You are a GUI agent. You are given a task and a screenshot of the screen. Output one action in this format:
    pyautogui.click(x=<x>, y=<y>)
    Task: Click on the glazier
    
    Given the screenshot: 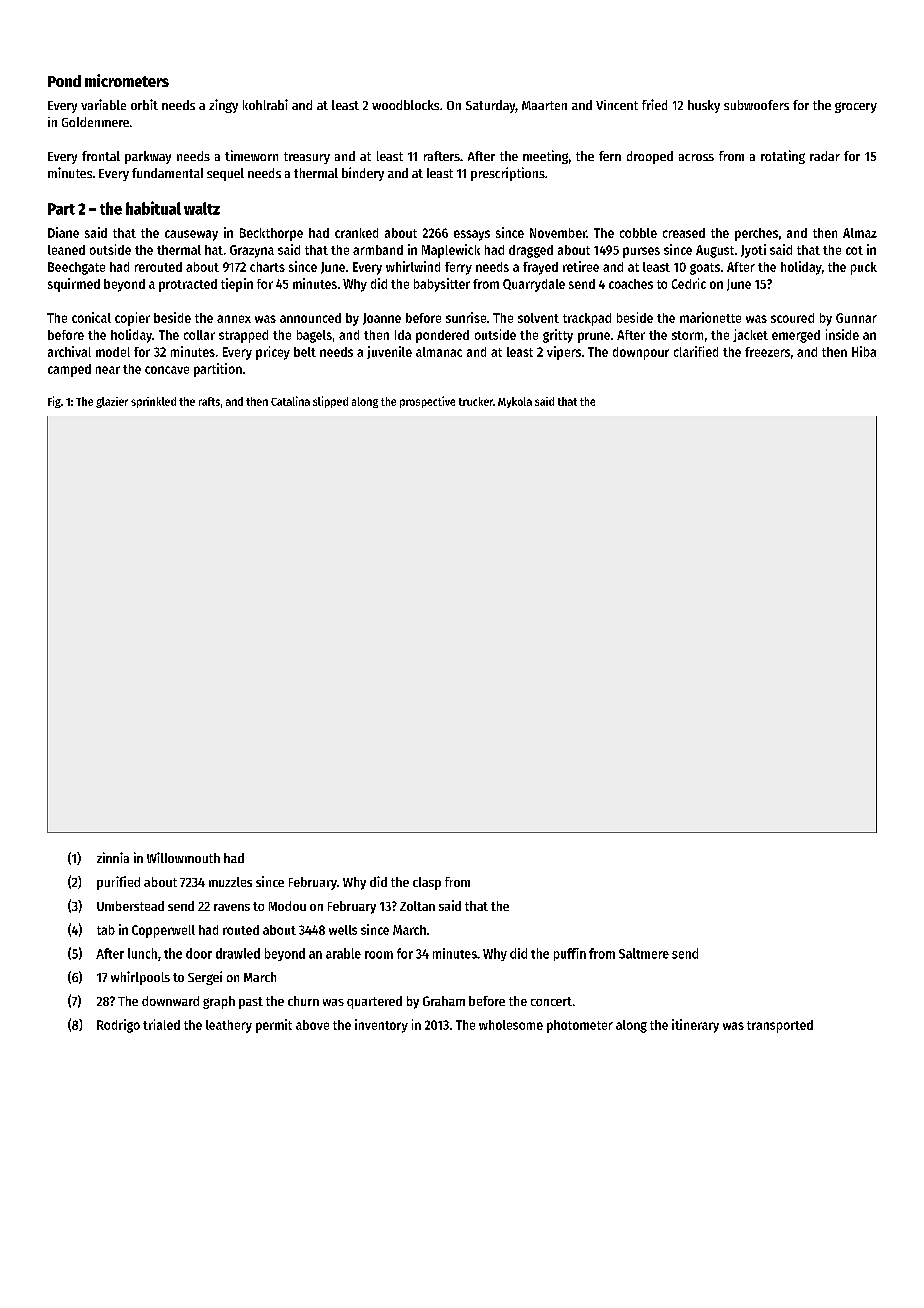 What is the action you would take?
    pyautogui.click(x=112, y=402)
